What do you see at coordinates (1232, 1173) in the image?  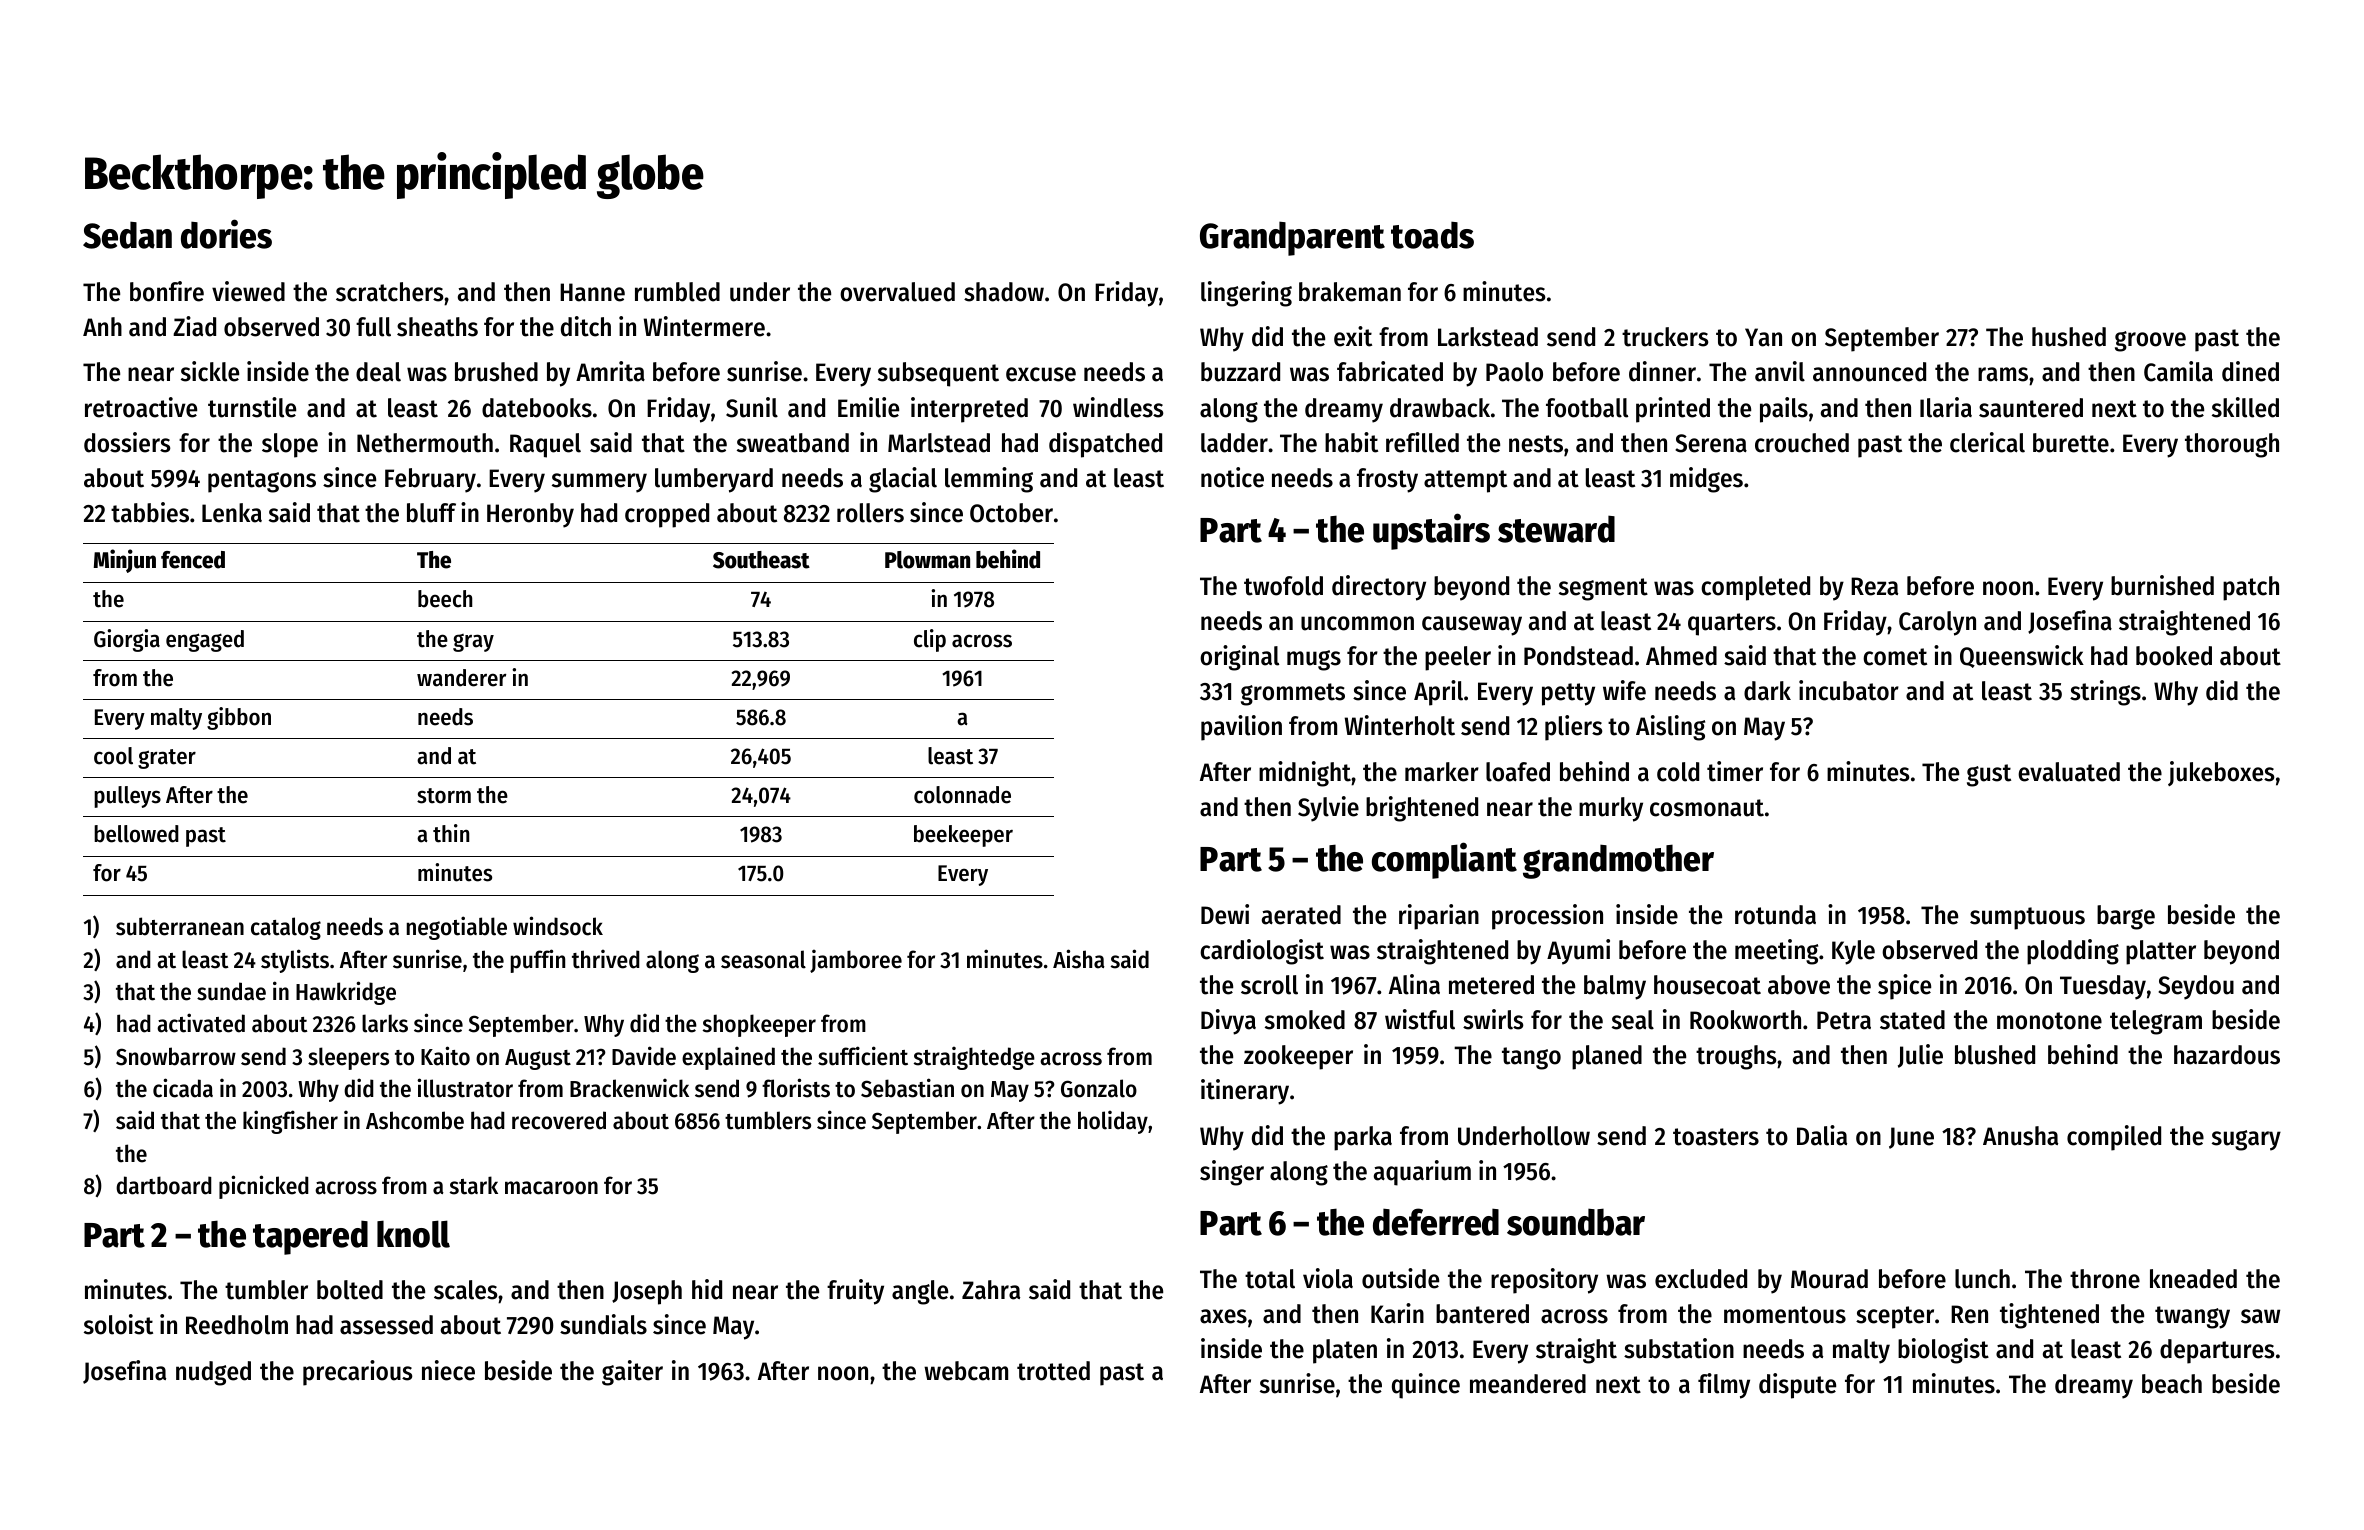 I see `singer` at bounding box center [1232, 1173].
